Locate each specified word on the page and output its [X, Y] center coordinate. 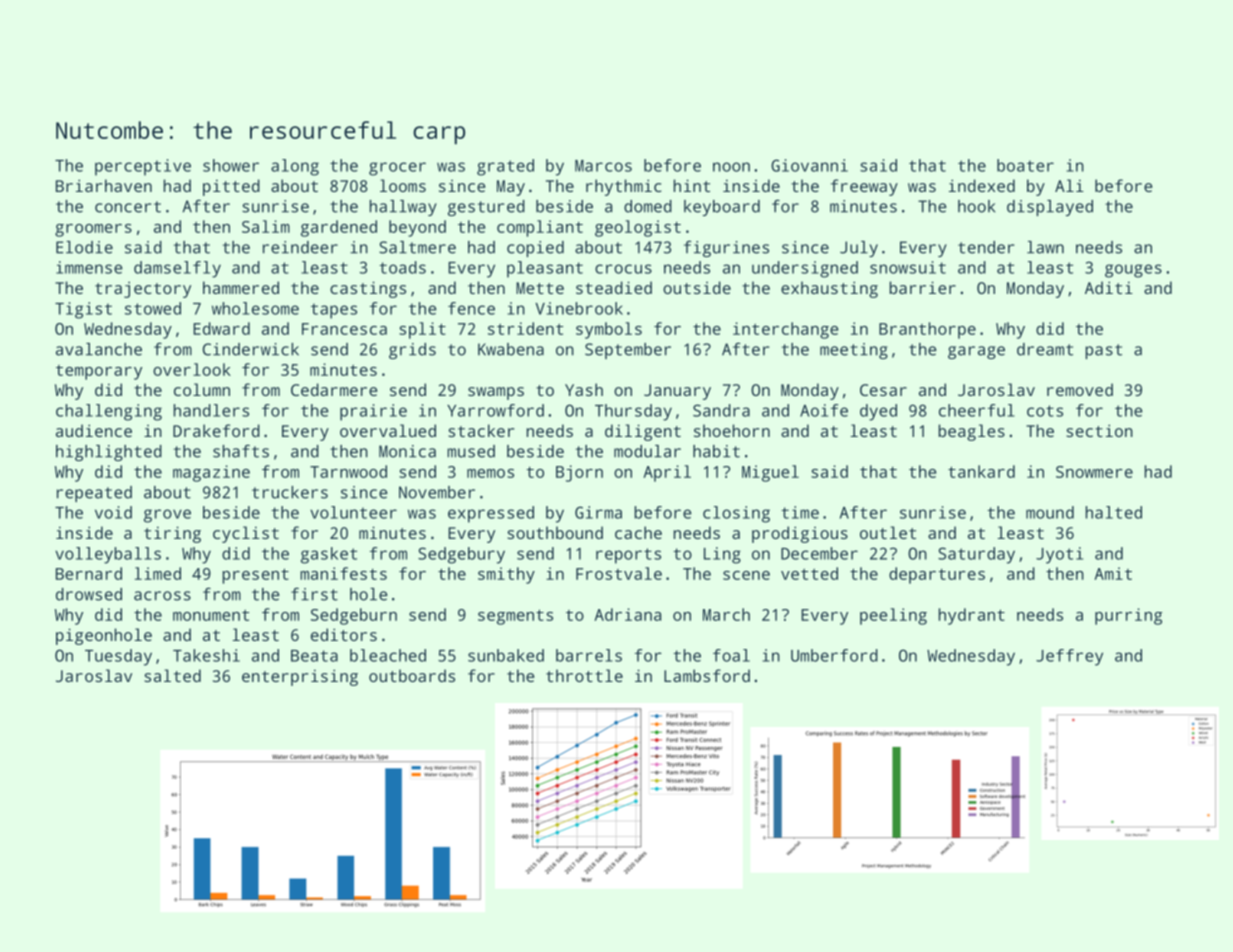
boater [1025, 165]
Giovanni [809, 165]
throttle [584, 675]
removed [1080, 389]
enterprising [300, 677]
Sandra [721, 410]
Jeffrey [1069, 657]
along [295, 167]
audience [94, 430]
